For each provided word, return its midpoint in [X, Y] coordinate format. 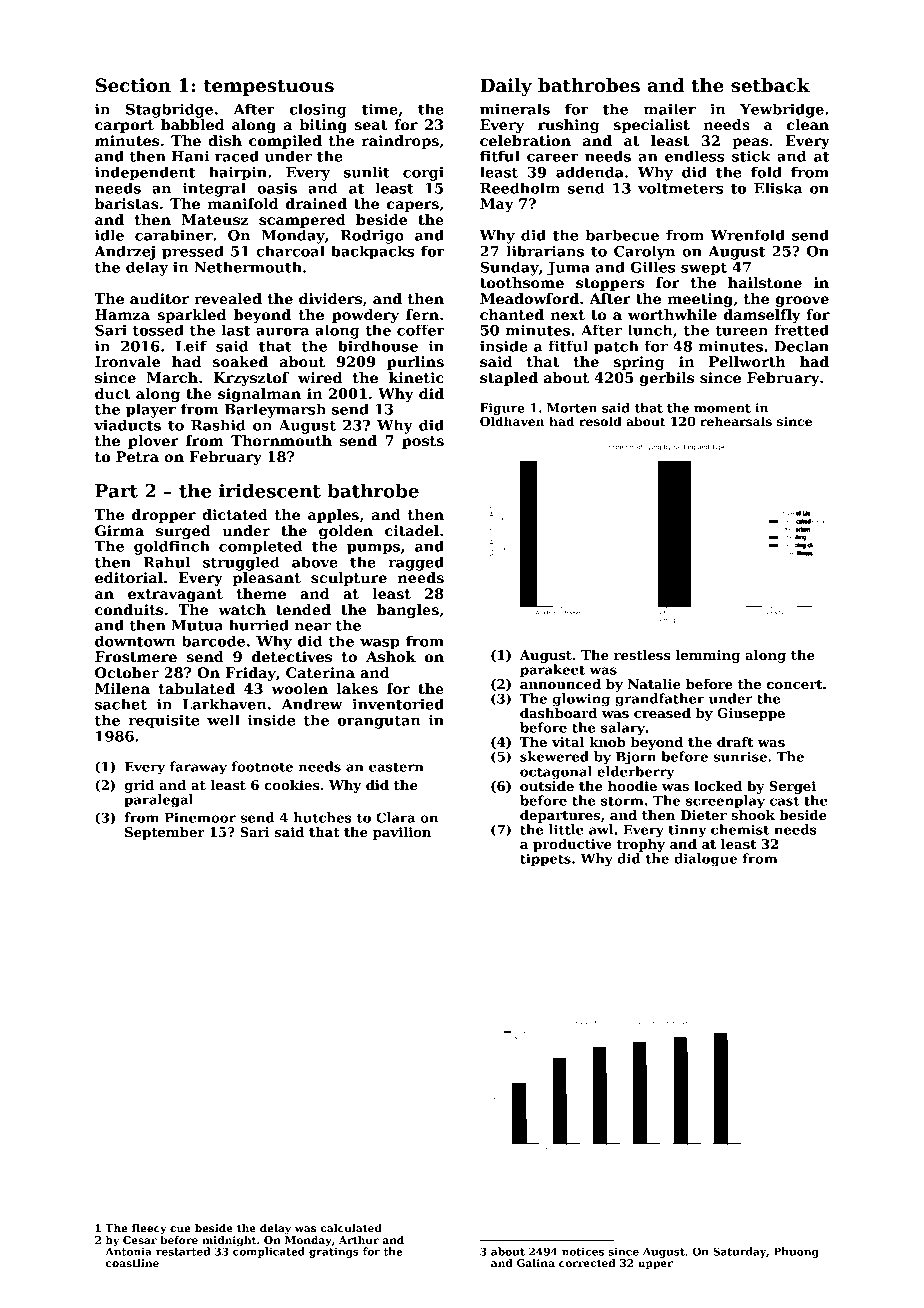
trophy [641, 845]
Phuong [796, 1252]
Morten [572, 408]
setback [770, 85]
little [566, 829]
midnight [229, 1241]
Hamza [122, 314]
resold [600, 421]
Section [133, 85]
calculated [351, 1228]
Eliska [778, 188]
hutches [322, 817]
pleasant [267, 579]
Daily [506, 87]
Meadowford [529, 298]
